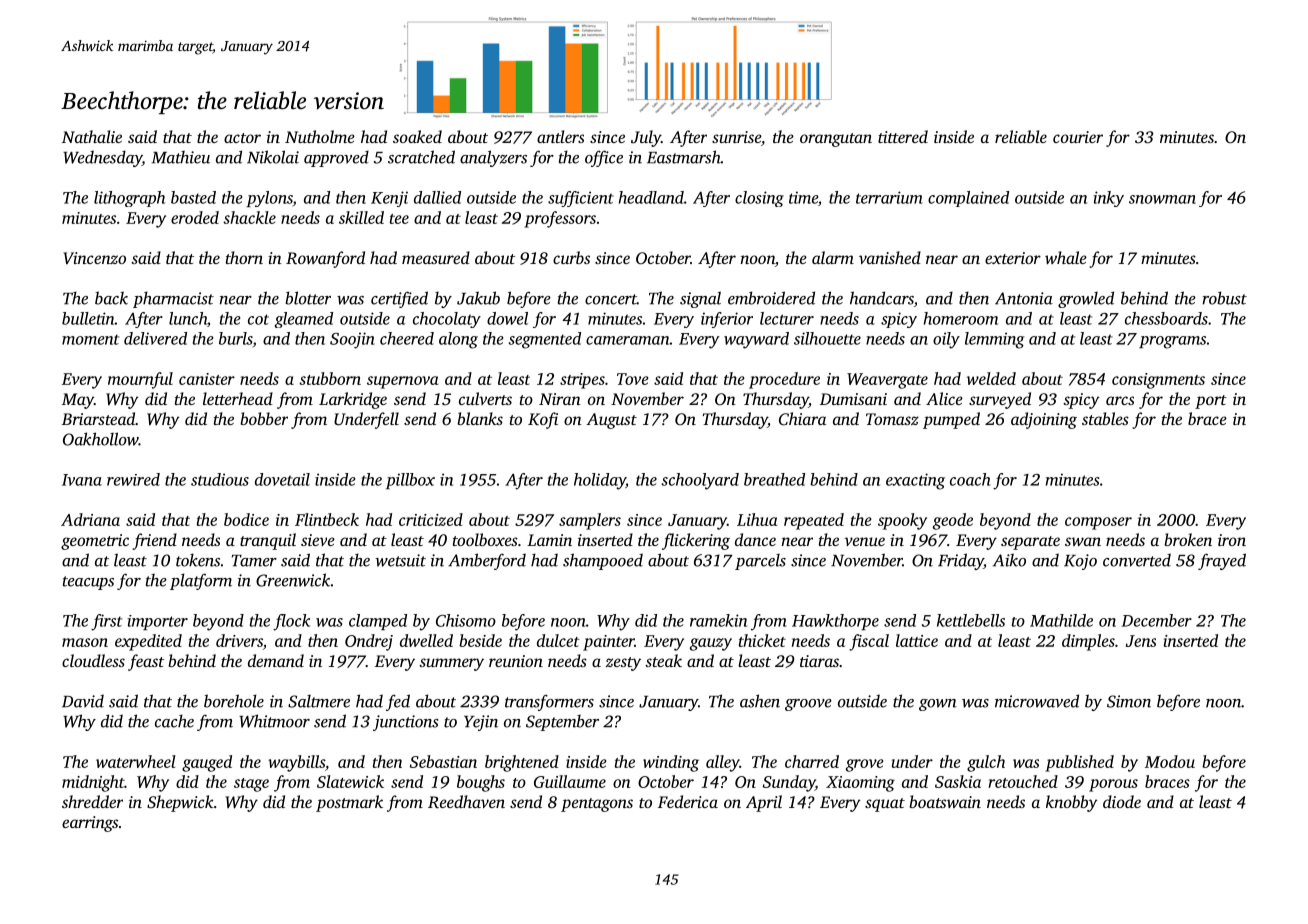 The image size is (1308, 924). What do you see at coordinates (1078, 137) in the screenshot?
I see `courier` at bounding box center [1078, 137].
